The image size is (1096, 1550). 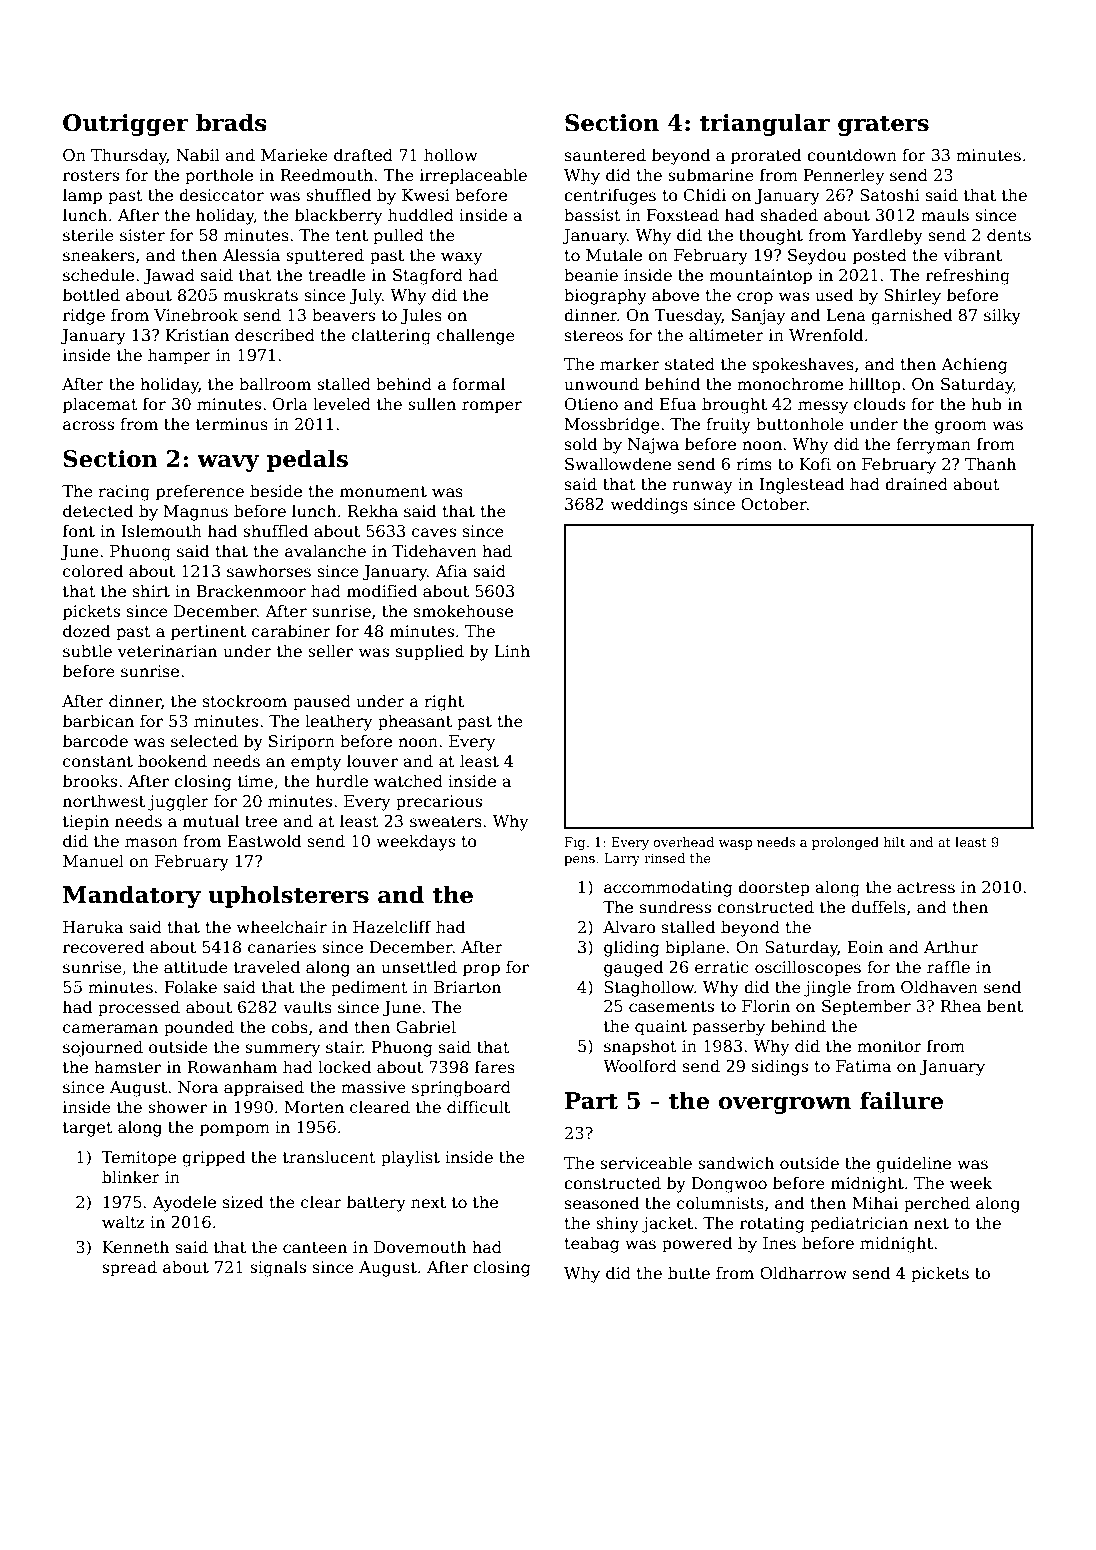 I want to click on Vinebrook, so click(x=196, y=315).
